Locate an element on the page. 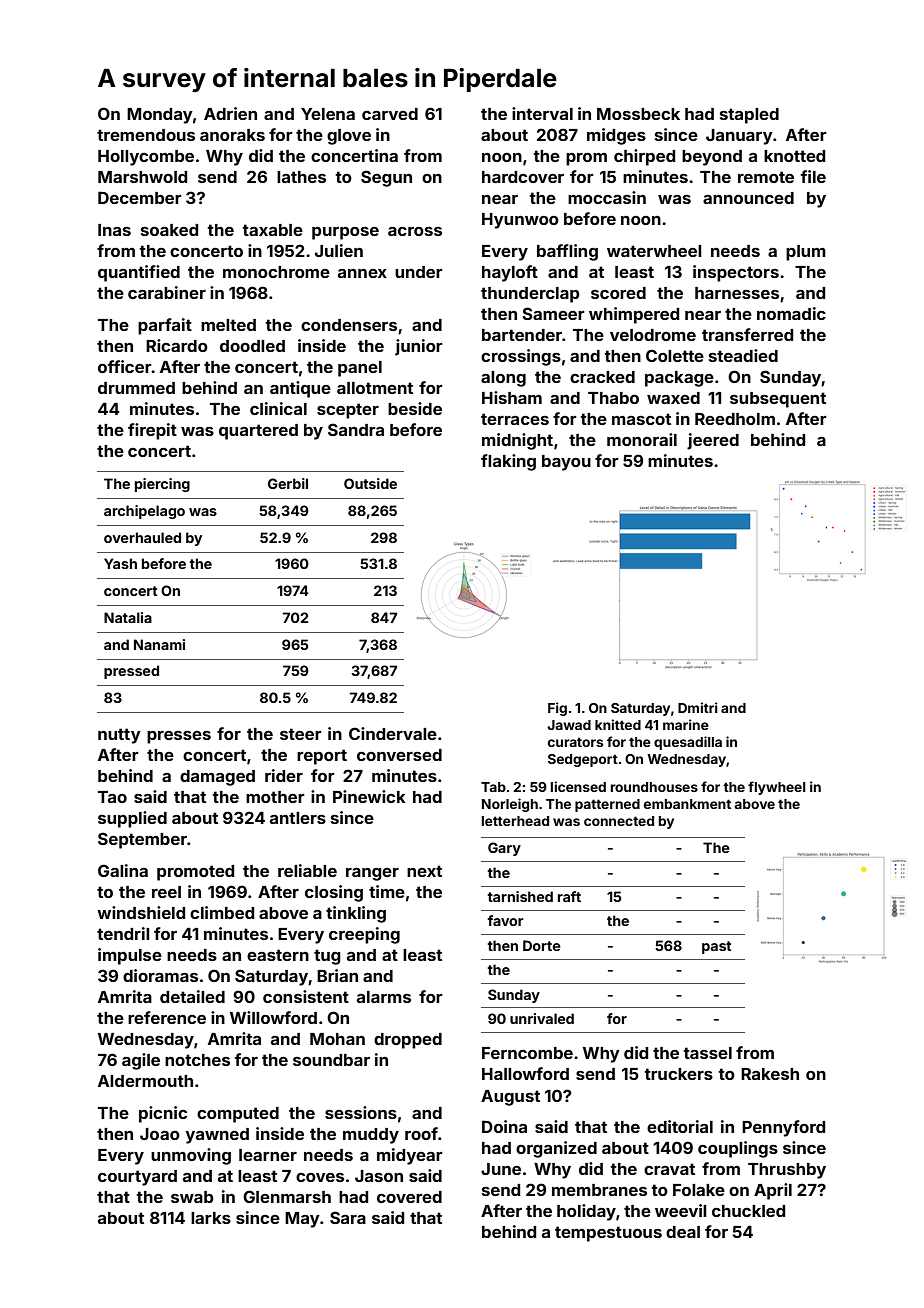 The height and width of the page is (1308, 924). Marshwold is located at coordinates (142, 177).
